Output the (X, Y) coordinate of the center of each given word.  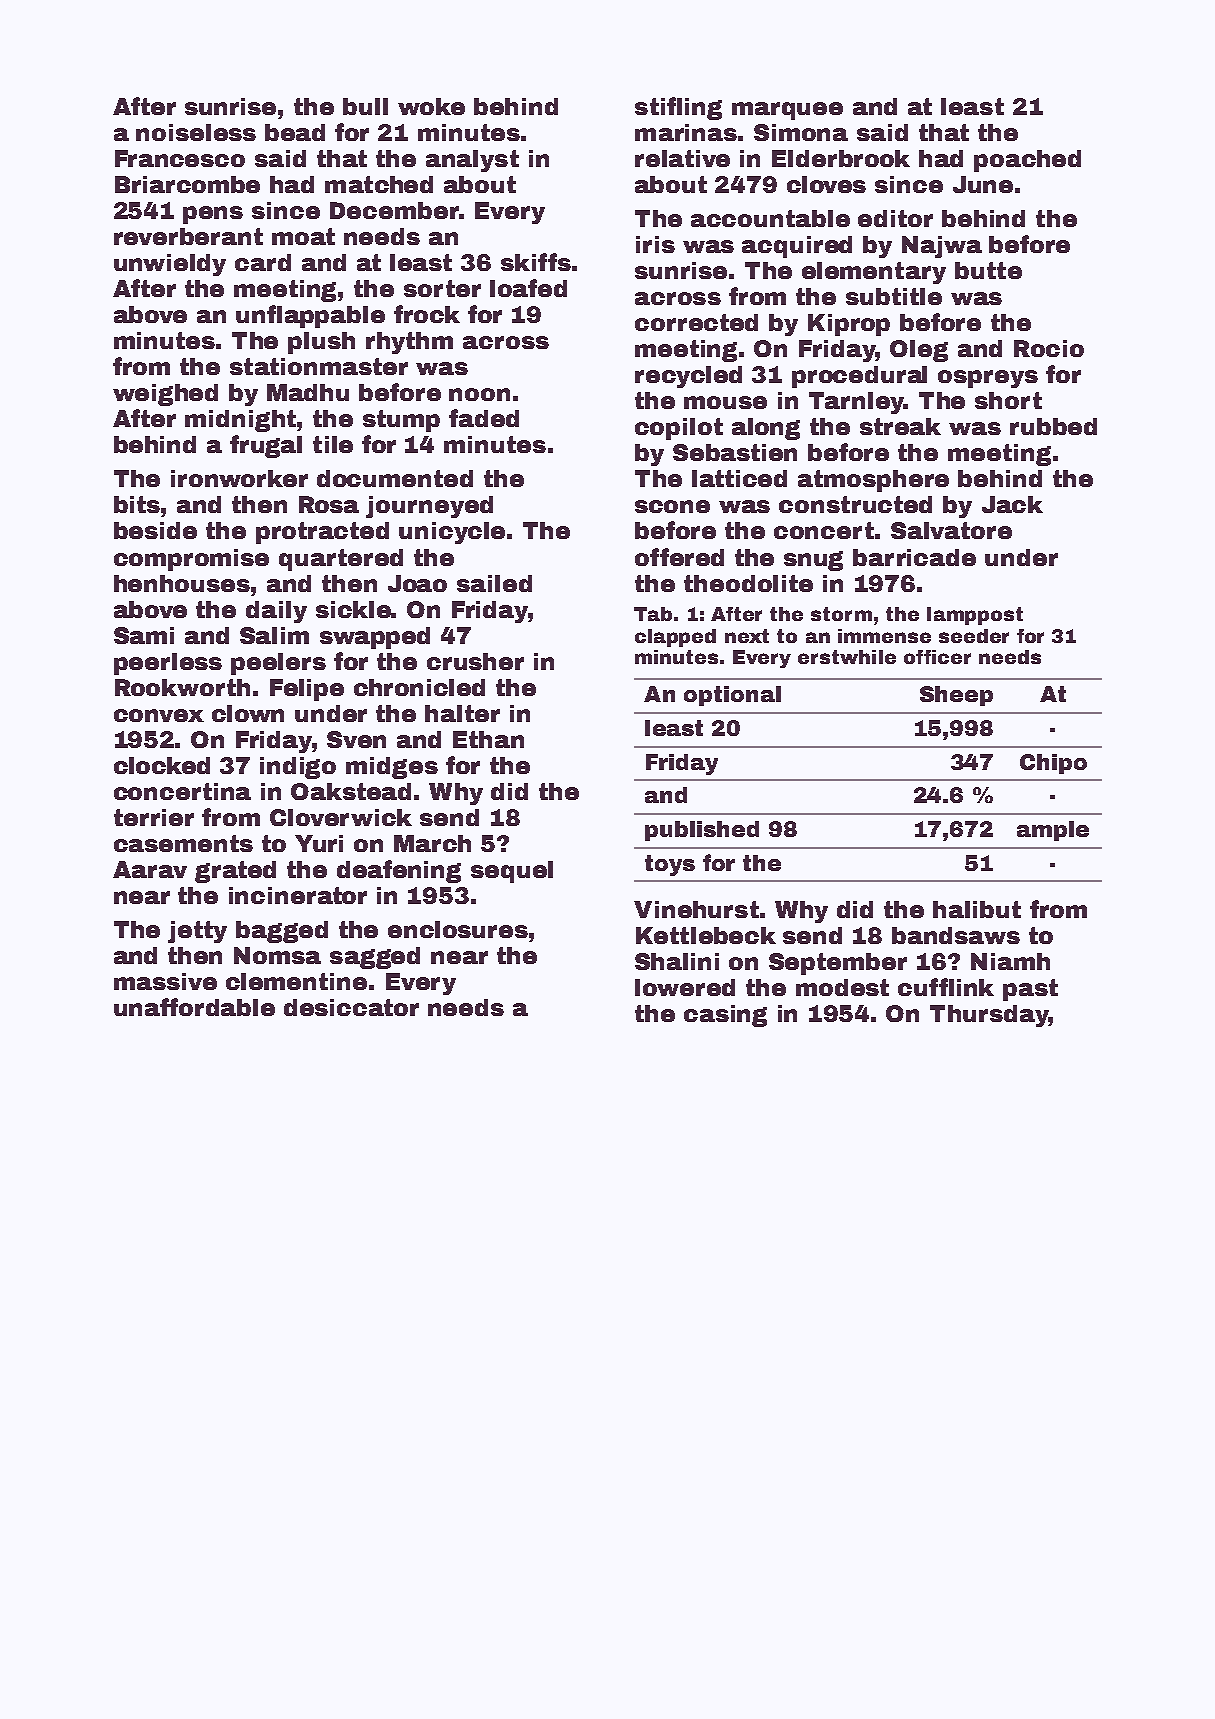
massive (165, 981)
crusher (475, 661)
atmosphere (873, 481)
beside (155, 530)
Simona (801, 132)
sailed (494, 583)
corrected (696, 322)
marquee (787, 111)
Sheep (956, 696)
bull (365, 106)
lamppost (975, 616)
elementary (874, 273)
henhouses (182, 583)
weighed (165, 395)
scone (672, 506)
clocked (162, 765)
